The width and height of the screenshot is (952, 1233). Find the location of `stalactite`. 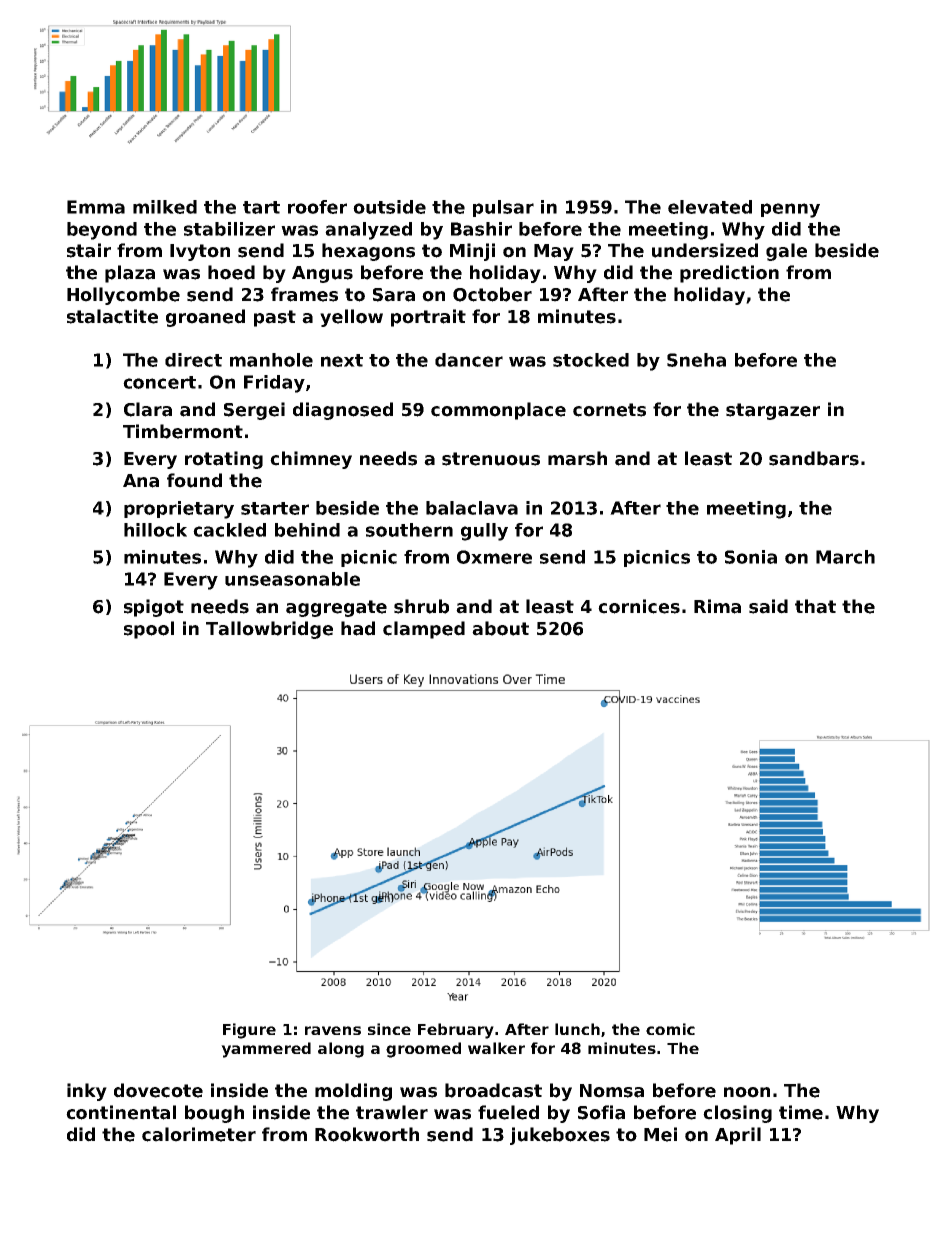

stalactite is located at coordinates (112, 316).
